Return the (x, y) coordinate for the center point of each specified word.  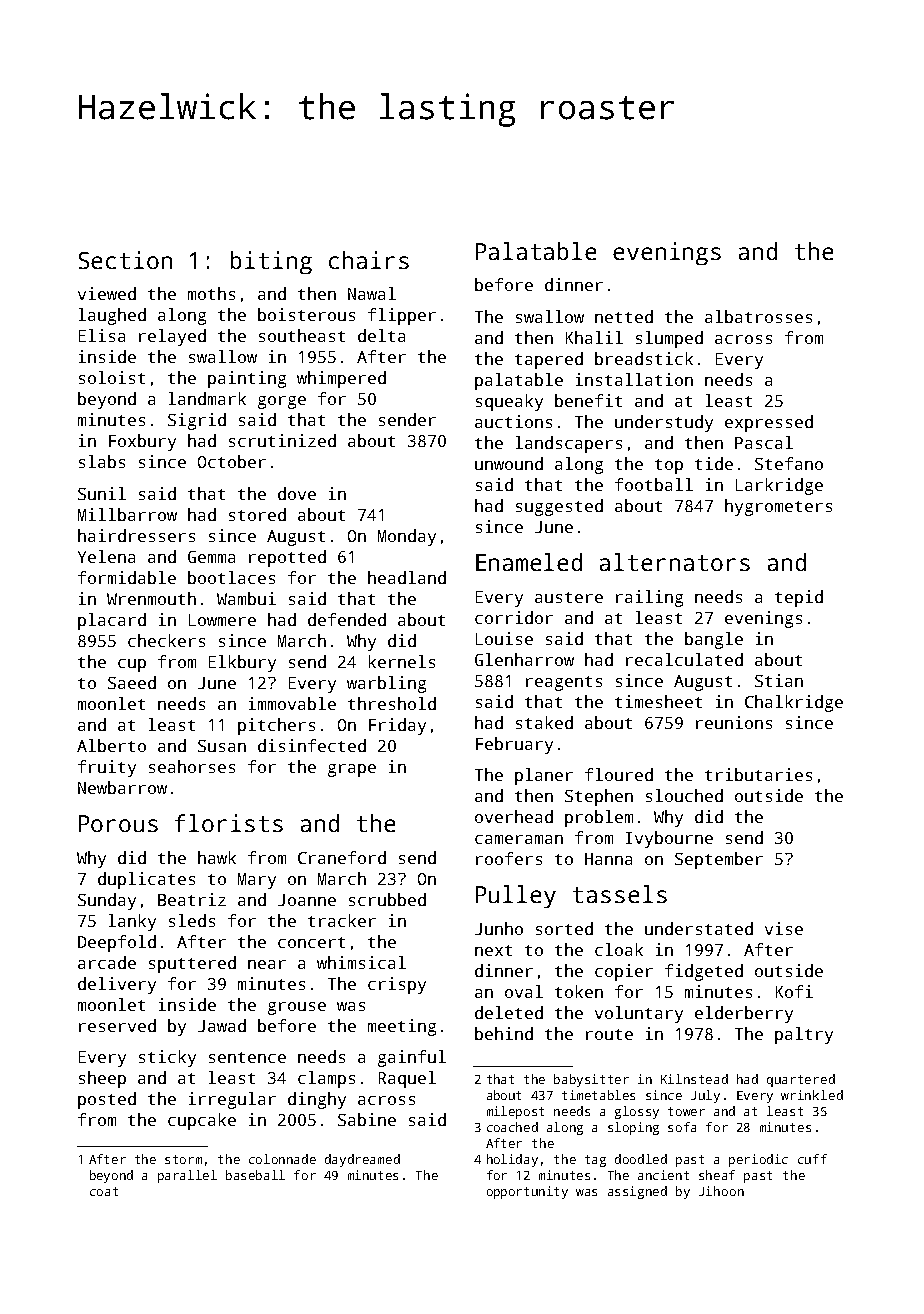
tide (714, 463)
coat (104, 1191)
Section (125, 260)
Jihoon (721, 1191)
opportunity (527, 1192)
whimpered (341, 379)
